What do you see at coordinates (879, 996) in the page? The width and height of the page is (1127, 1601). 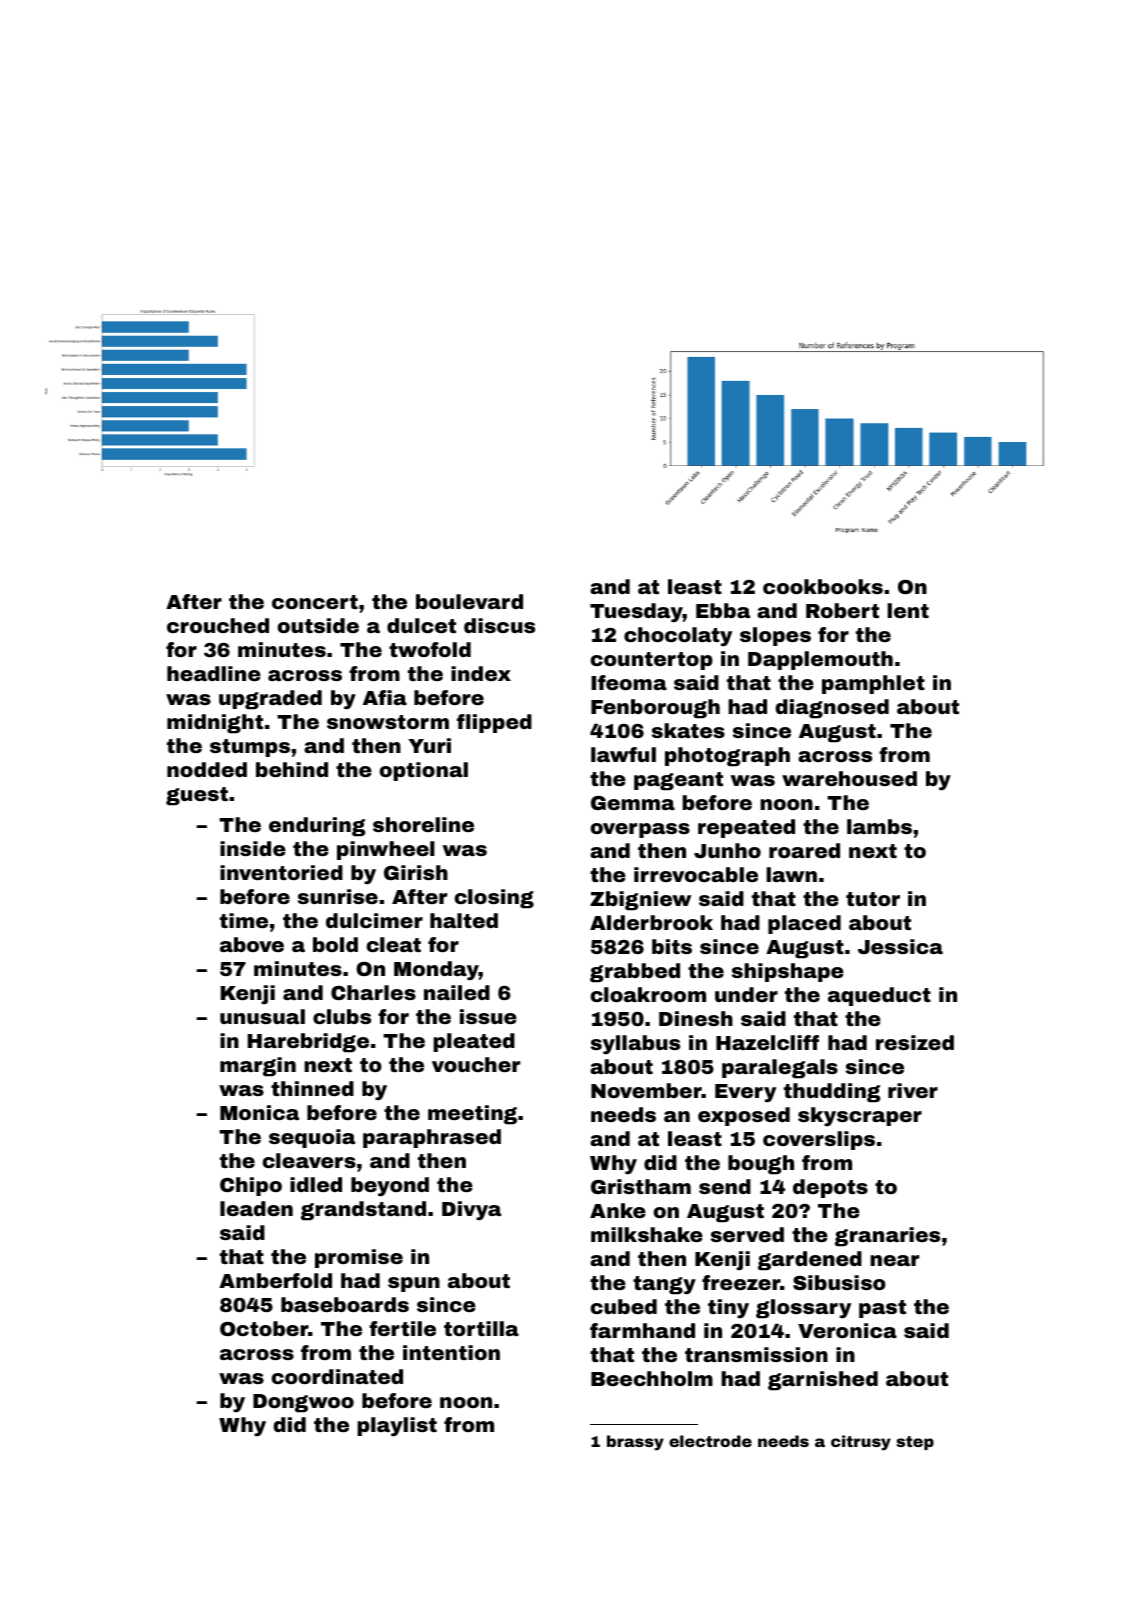 I see `aqueduct` at bounding box center [879, 996].
